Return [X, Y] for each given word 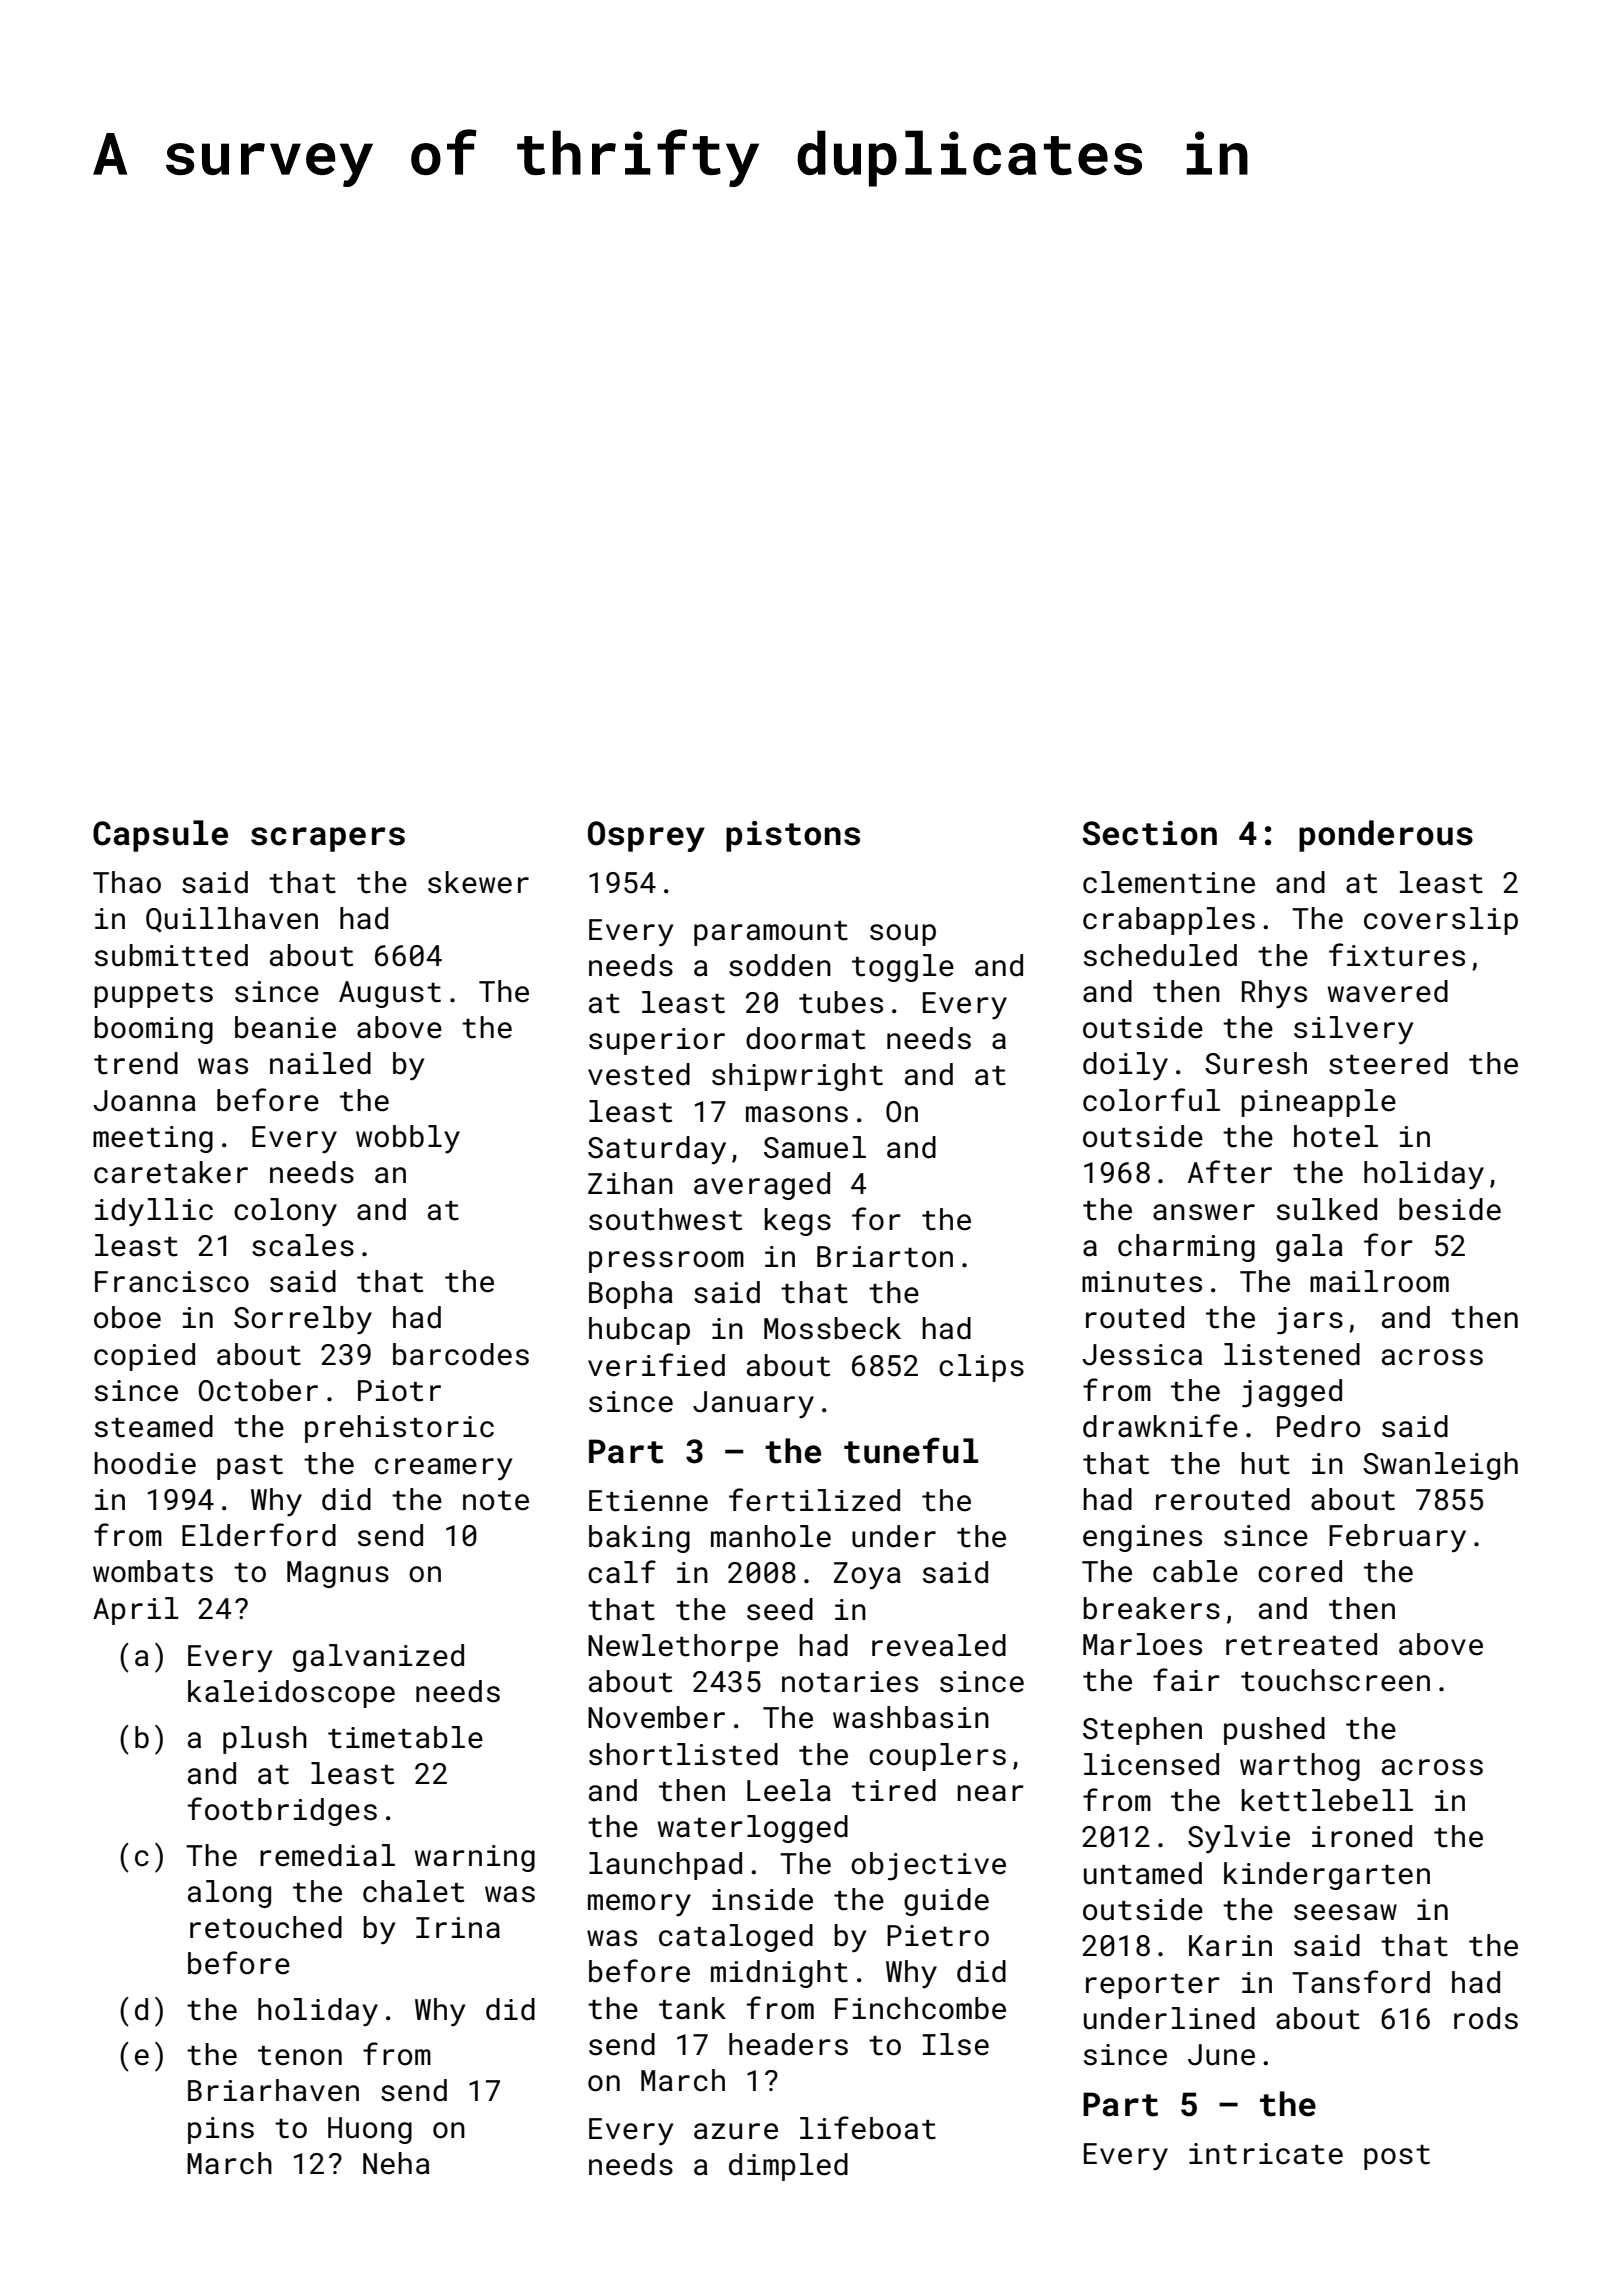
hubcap [639, 1331]
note [496, 1501]
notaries [850, 1682]
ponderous [1386, 836]
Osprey [646, 836]
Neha [396, 2163]
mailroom [1379, 1281]
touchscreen [1335, 1680]
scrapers [328, 839]
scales [303, 1245]
